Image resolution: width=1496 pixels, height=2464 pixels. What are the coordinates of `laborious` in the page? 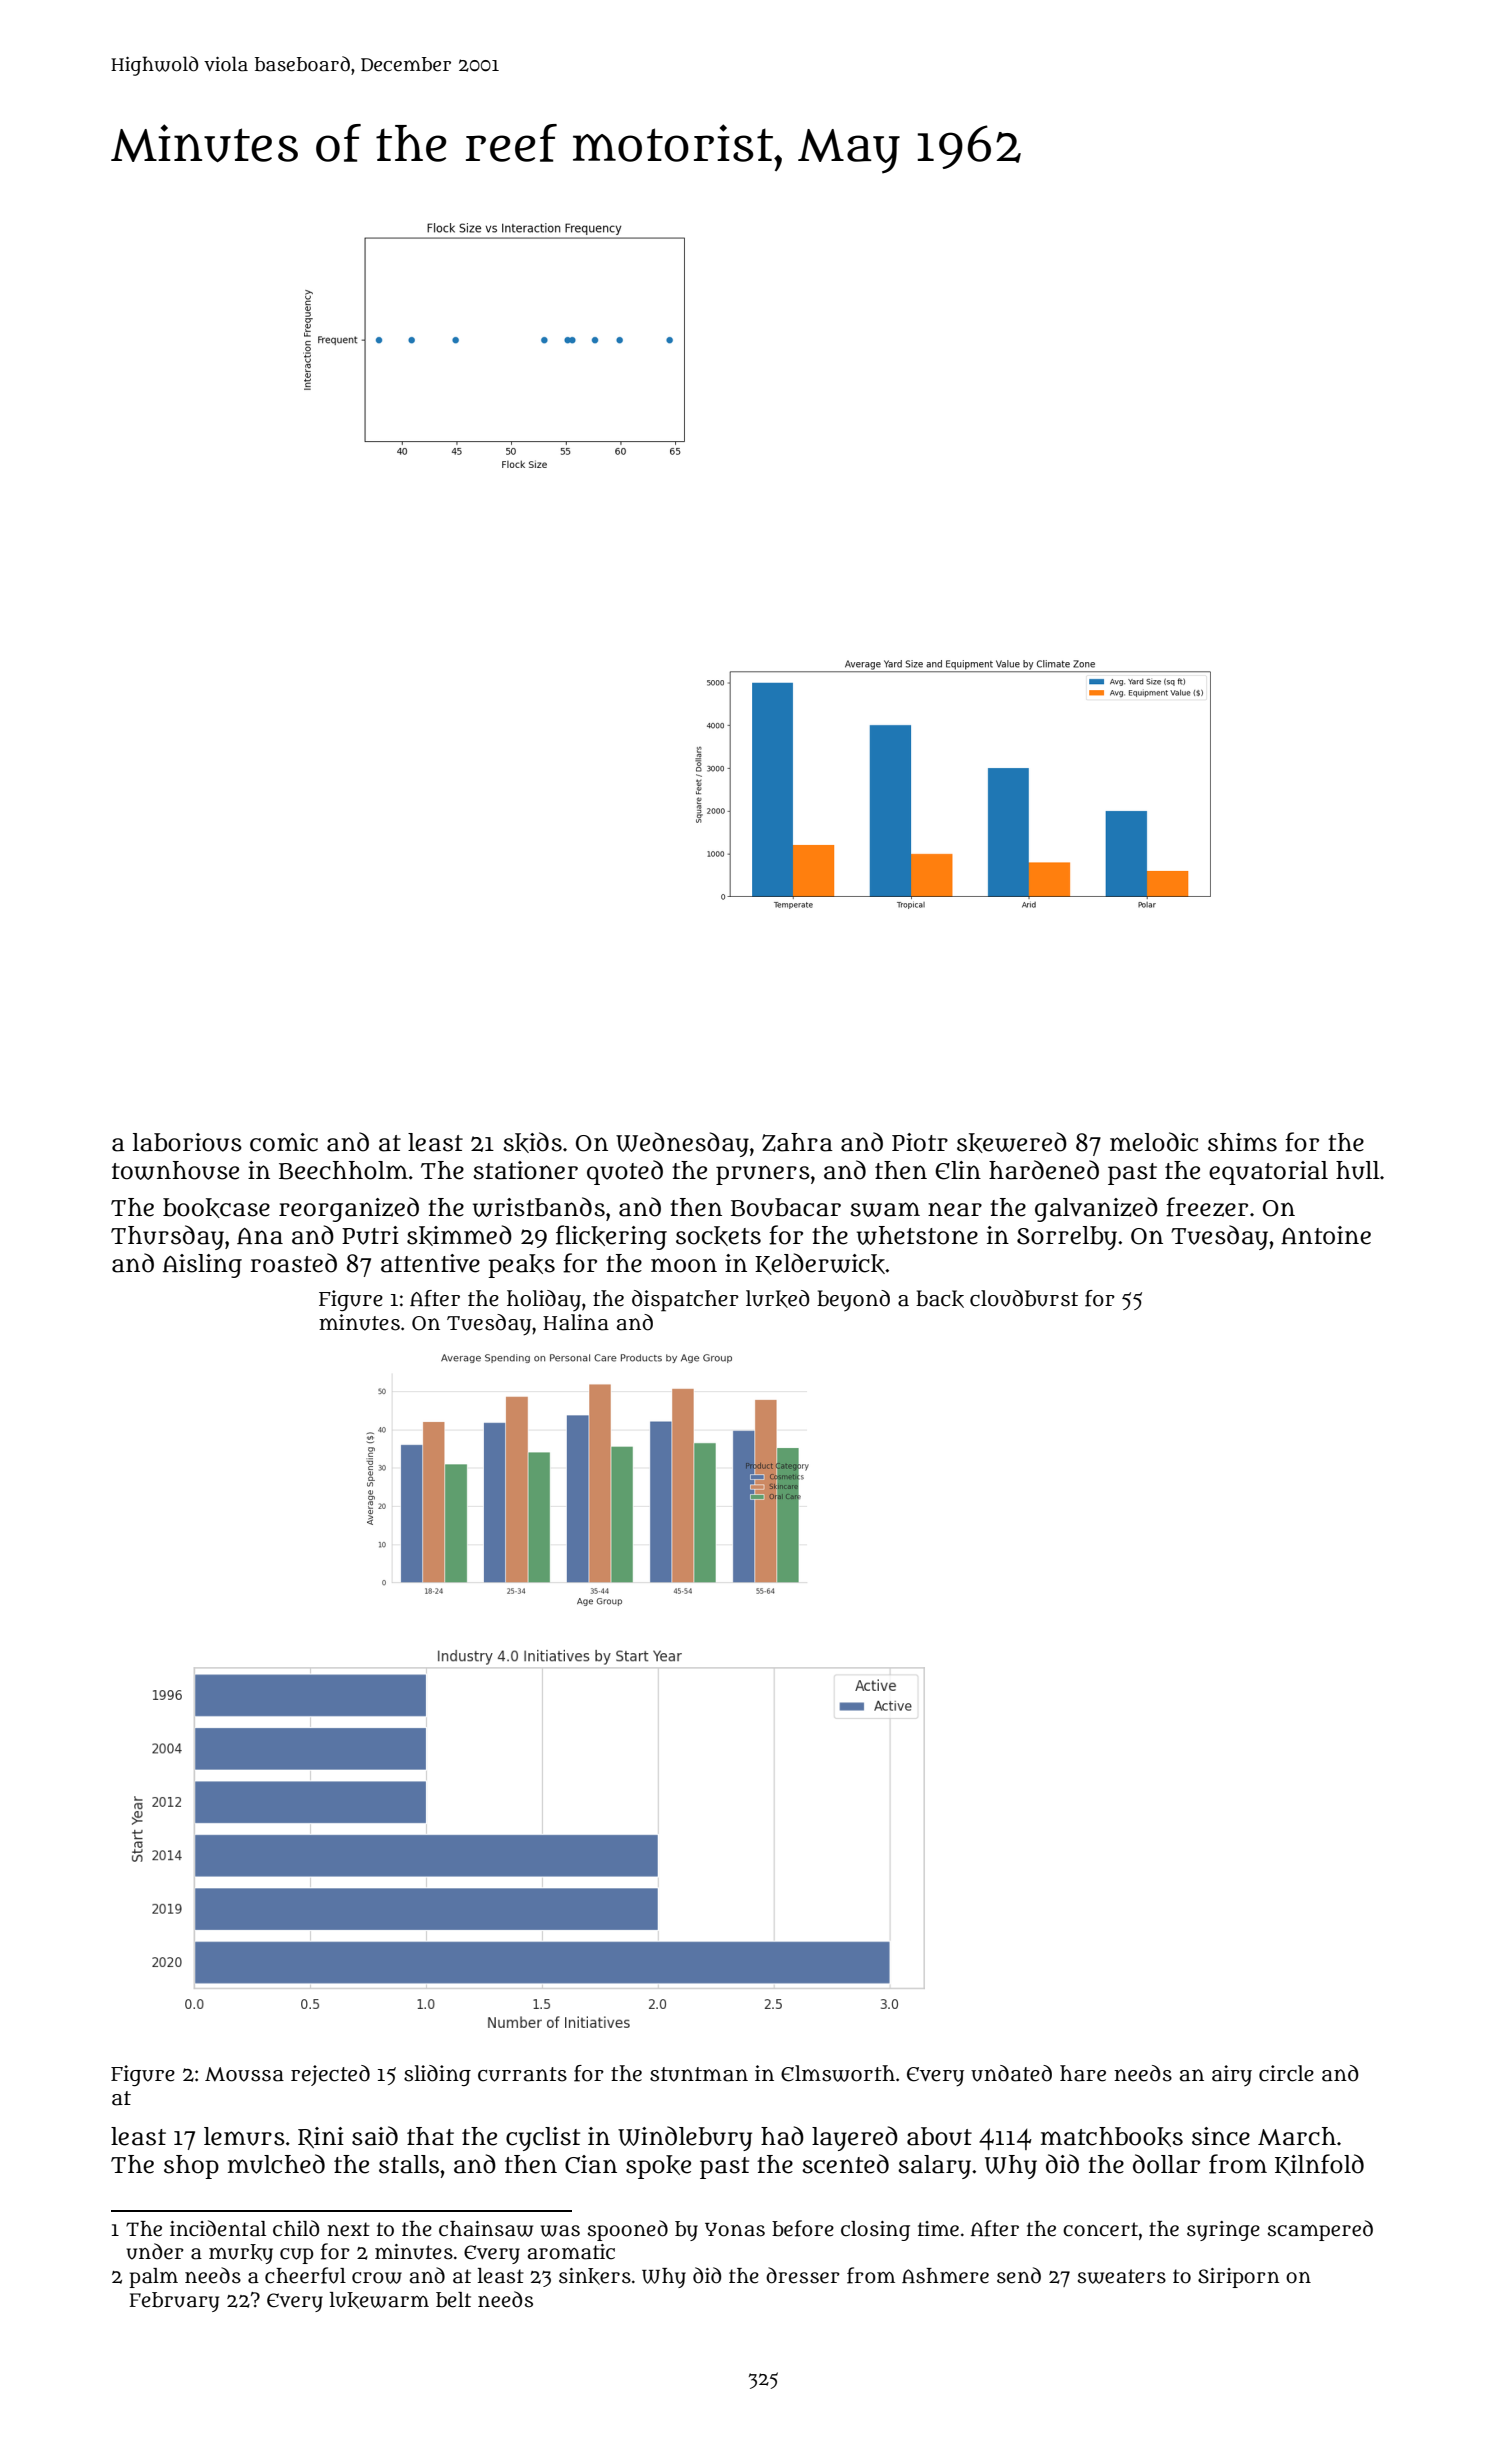 It's located at (187, 1142).
